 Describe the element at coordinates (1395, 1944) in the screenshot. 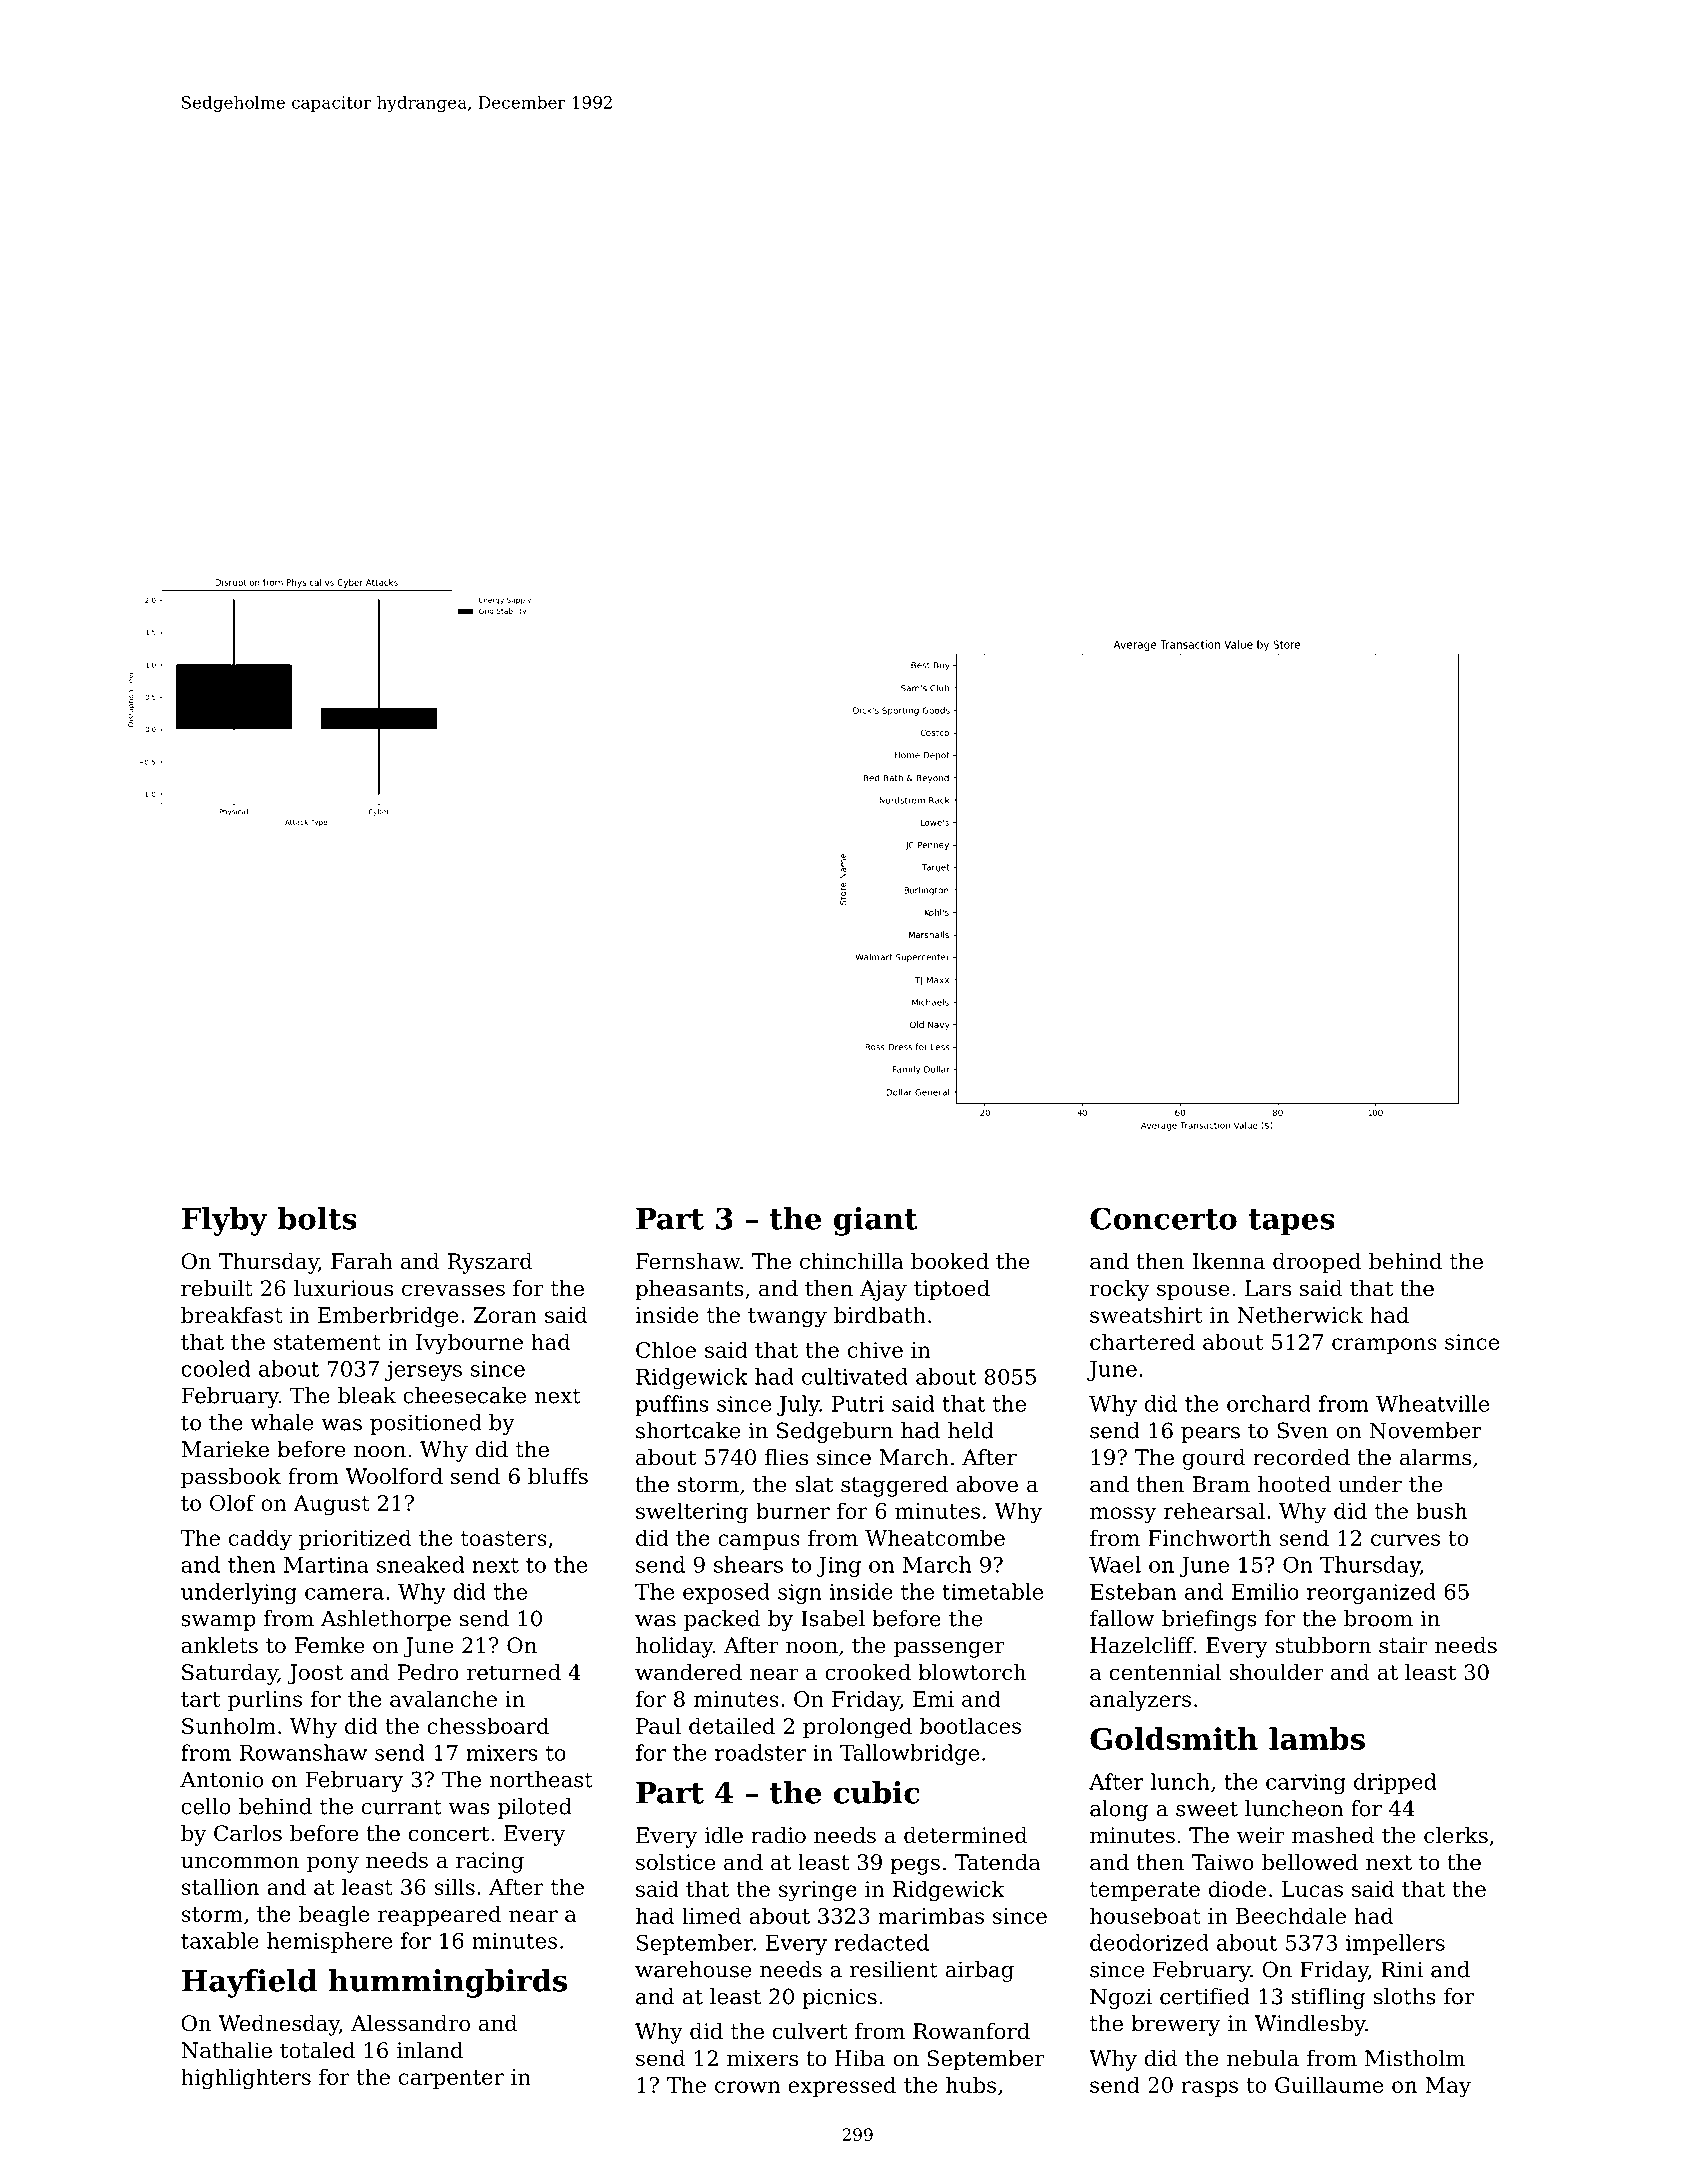

I see `impellers` at that location.
